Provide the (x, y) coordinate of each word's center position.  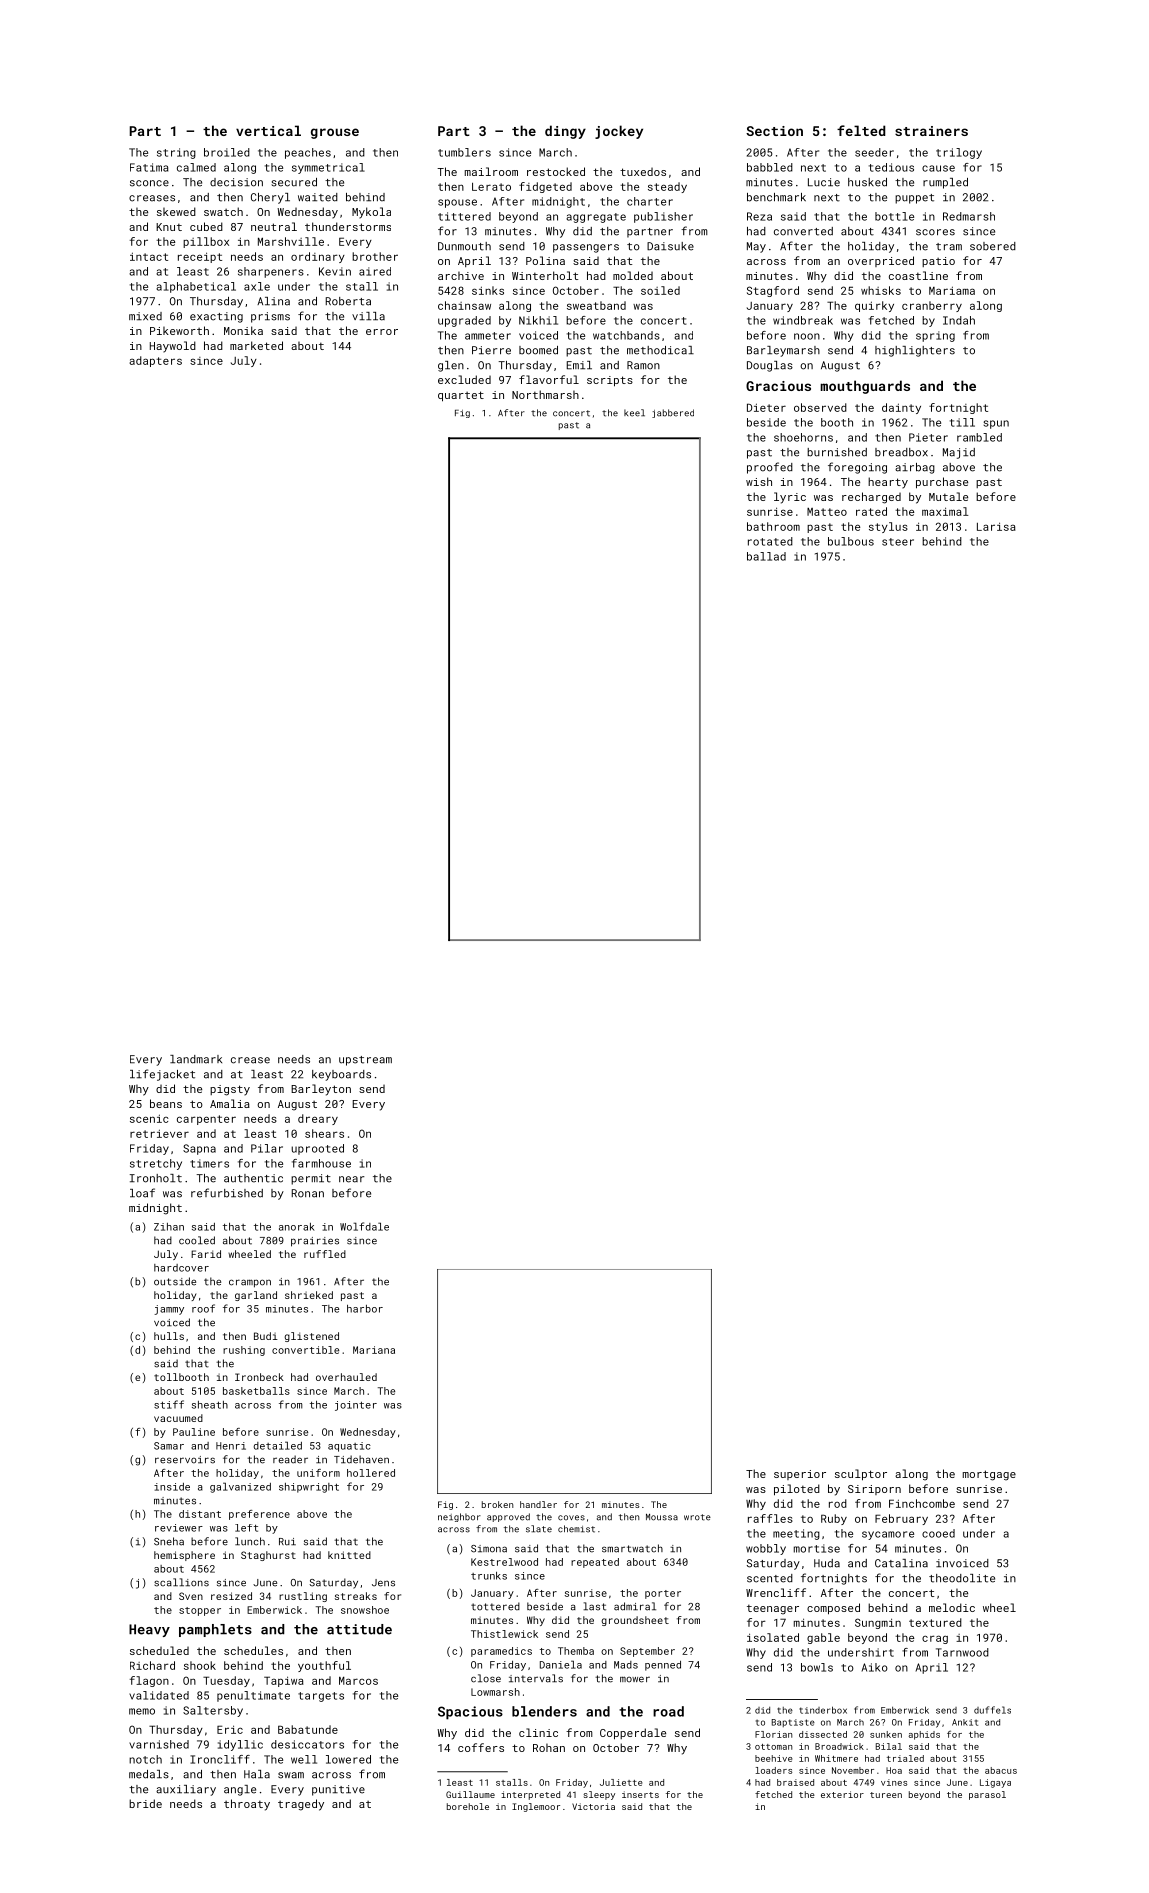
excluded (464, 379)
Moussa (662, 1517)
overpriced (881, 261)
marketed (256, 345)
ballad (766, 556)
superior (800, 1475)
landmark (196, 1059)
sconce (149, 183)
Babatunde (308, 1729)
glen (451, 366)
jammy (169, 1310)
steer (898, 542)
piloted (797, 1490)
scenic (149, 1118)
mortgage (989, 1475)
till (962, 422)
